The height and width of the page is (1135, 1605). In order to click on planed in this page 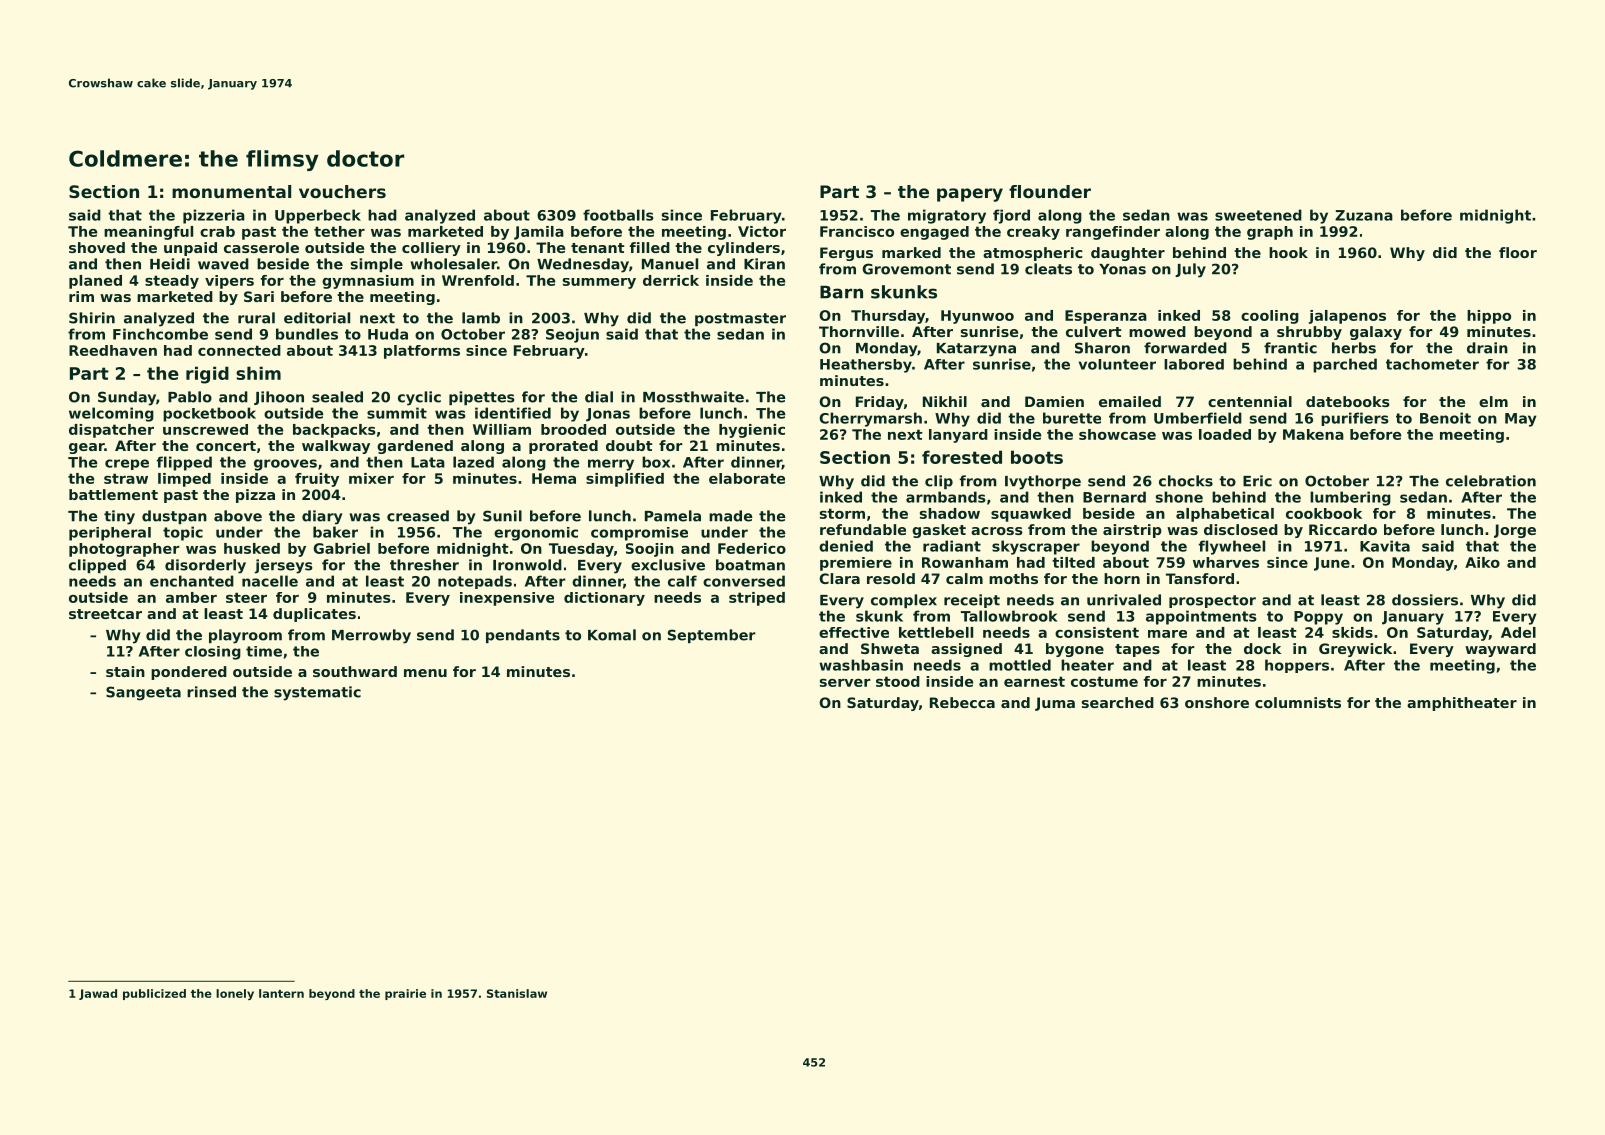, I will do `click(95, 282)`.
